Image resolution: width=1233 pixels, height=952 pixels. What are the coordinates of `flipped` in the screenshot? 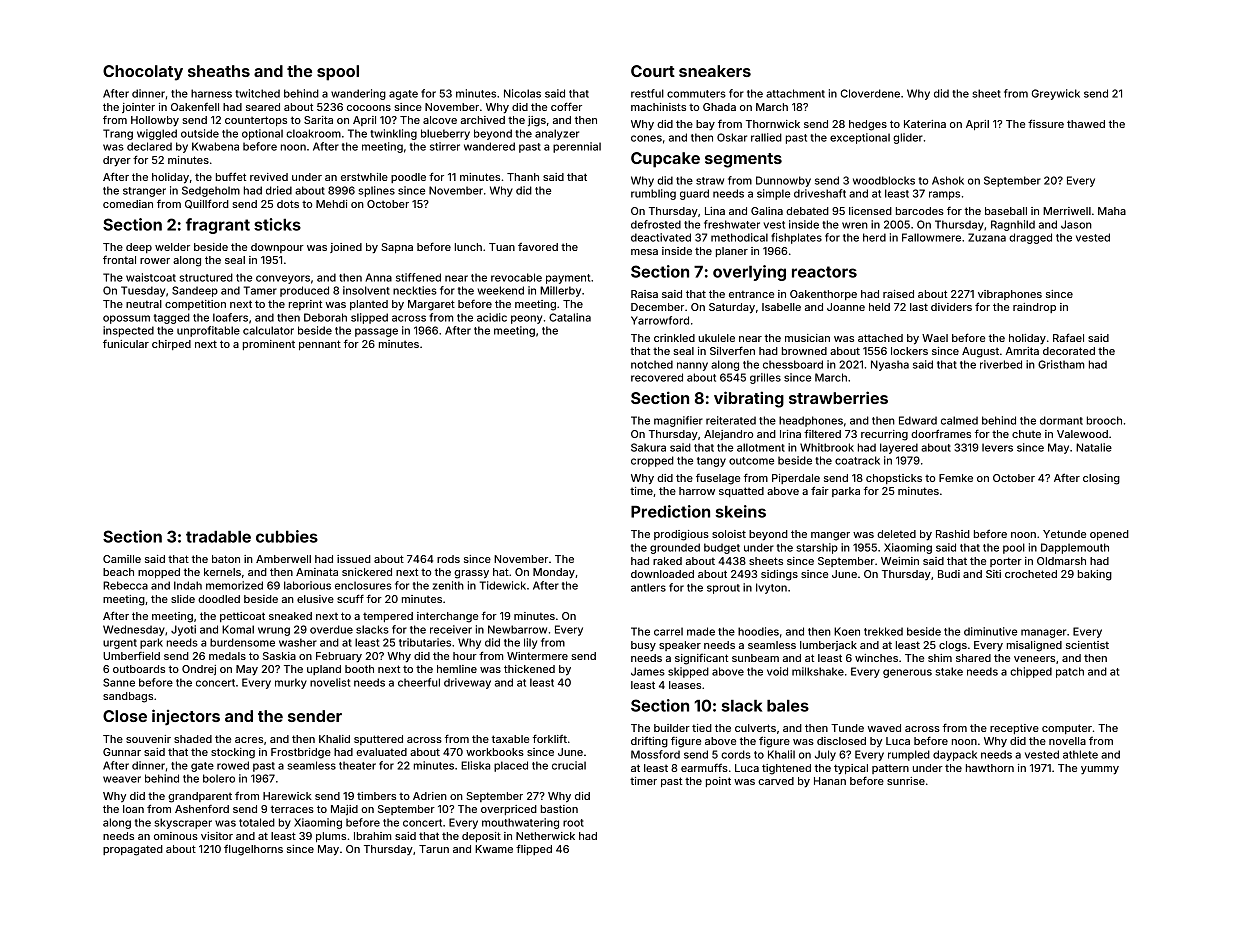 It's located at (534, 849).
